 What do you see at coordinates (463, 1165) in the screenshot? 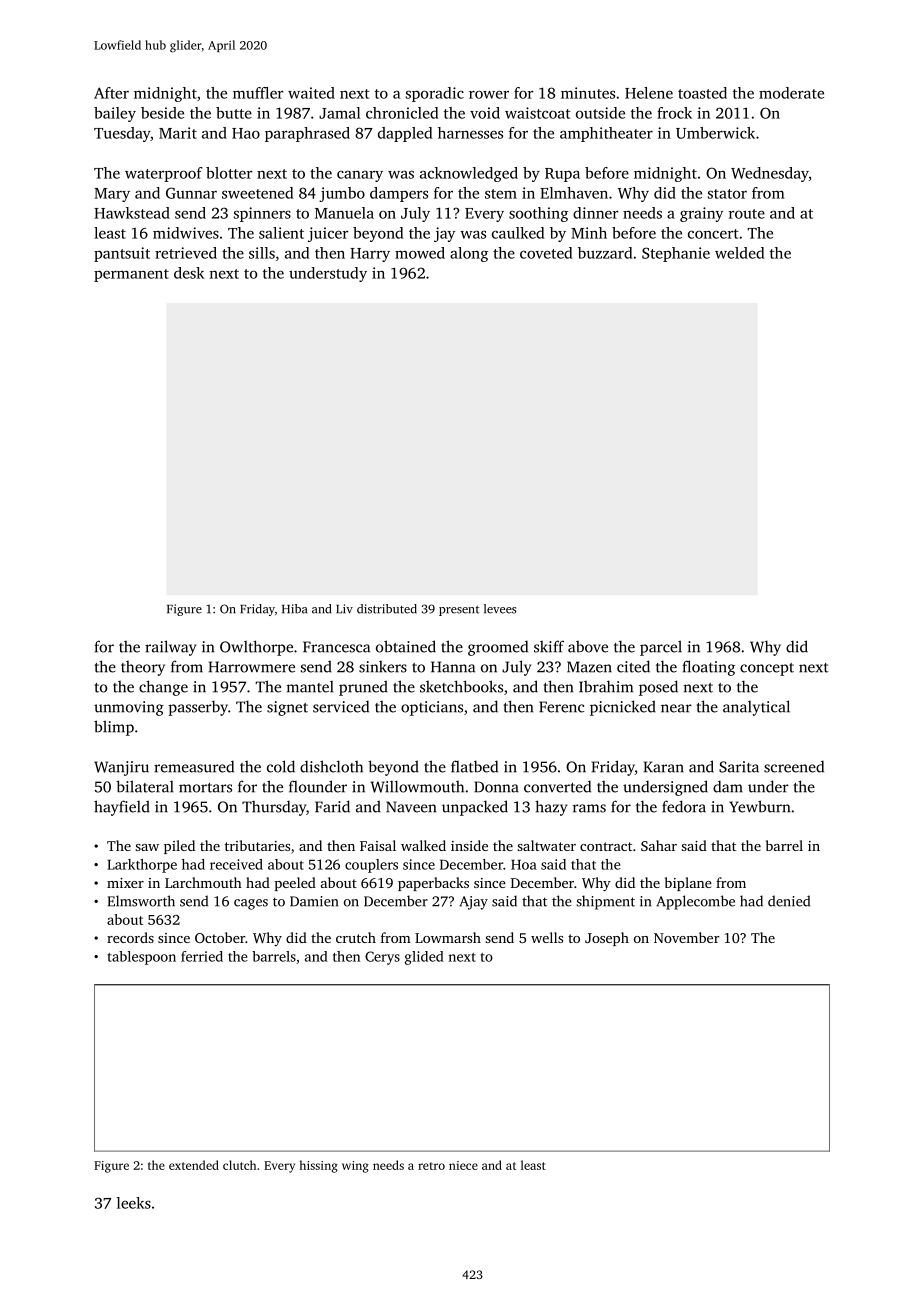
I see `niece` at bounding box center [463, 1165].
